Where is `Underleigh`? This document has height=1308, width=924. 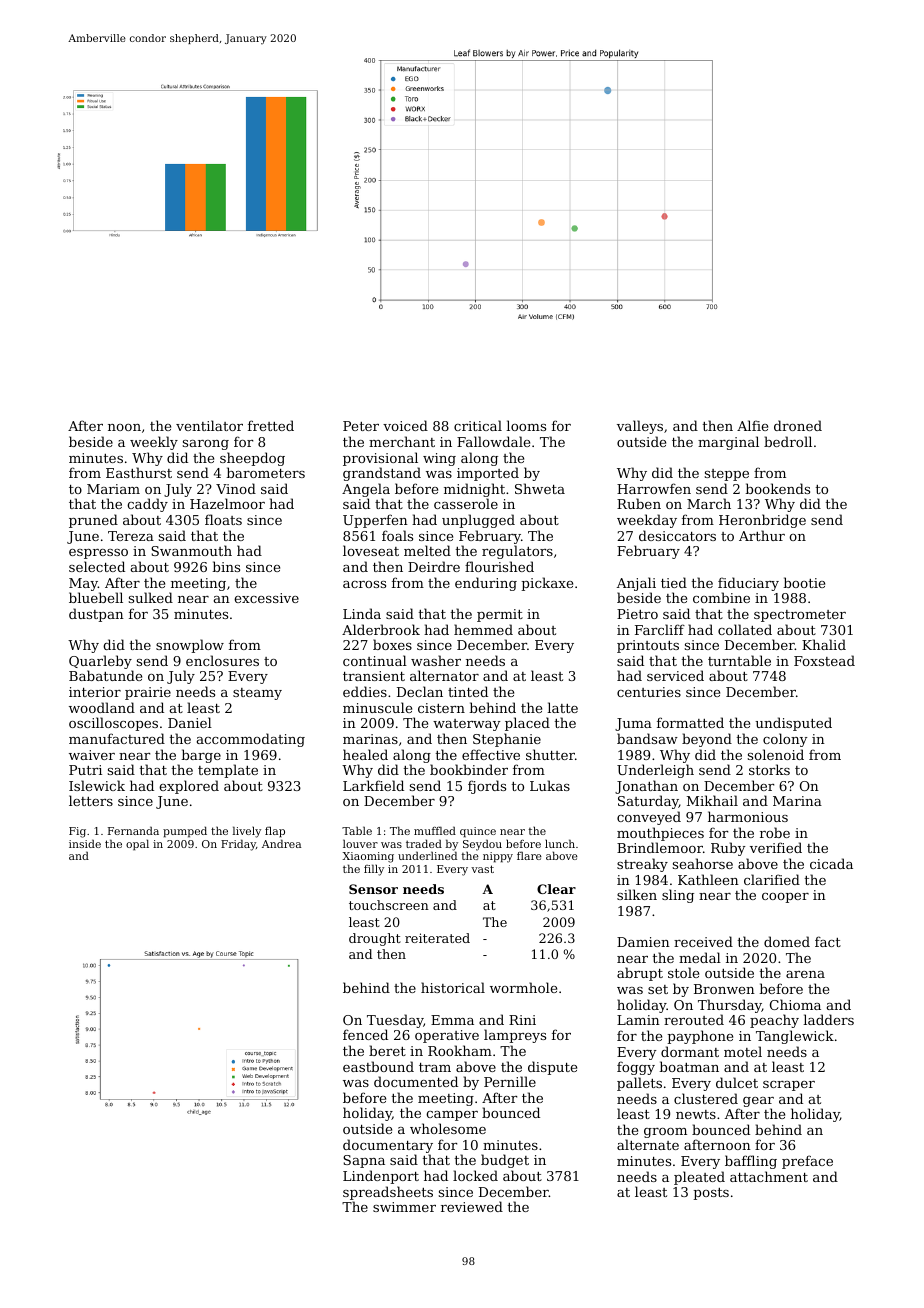
Underleigh is located at coordinates (655, 771).
